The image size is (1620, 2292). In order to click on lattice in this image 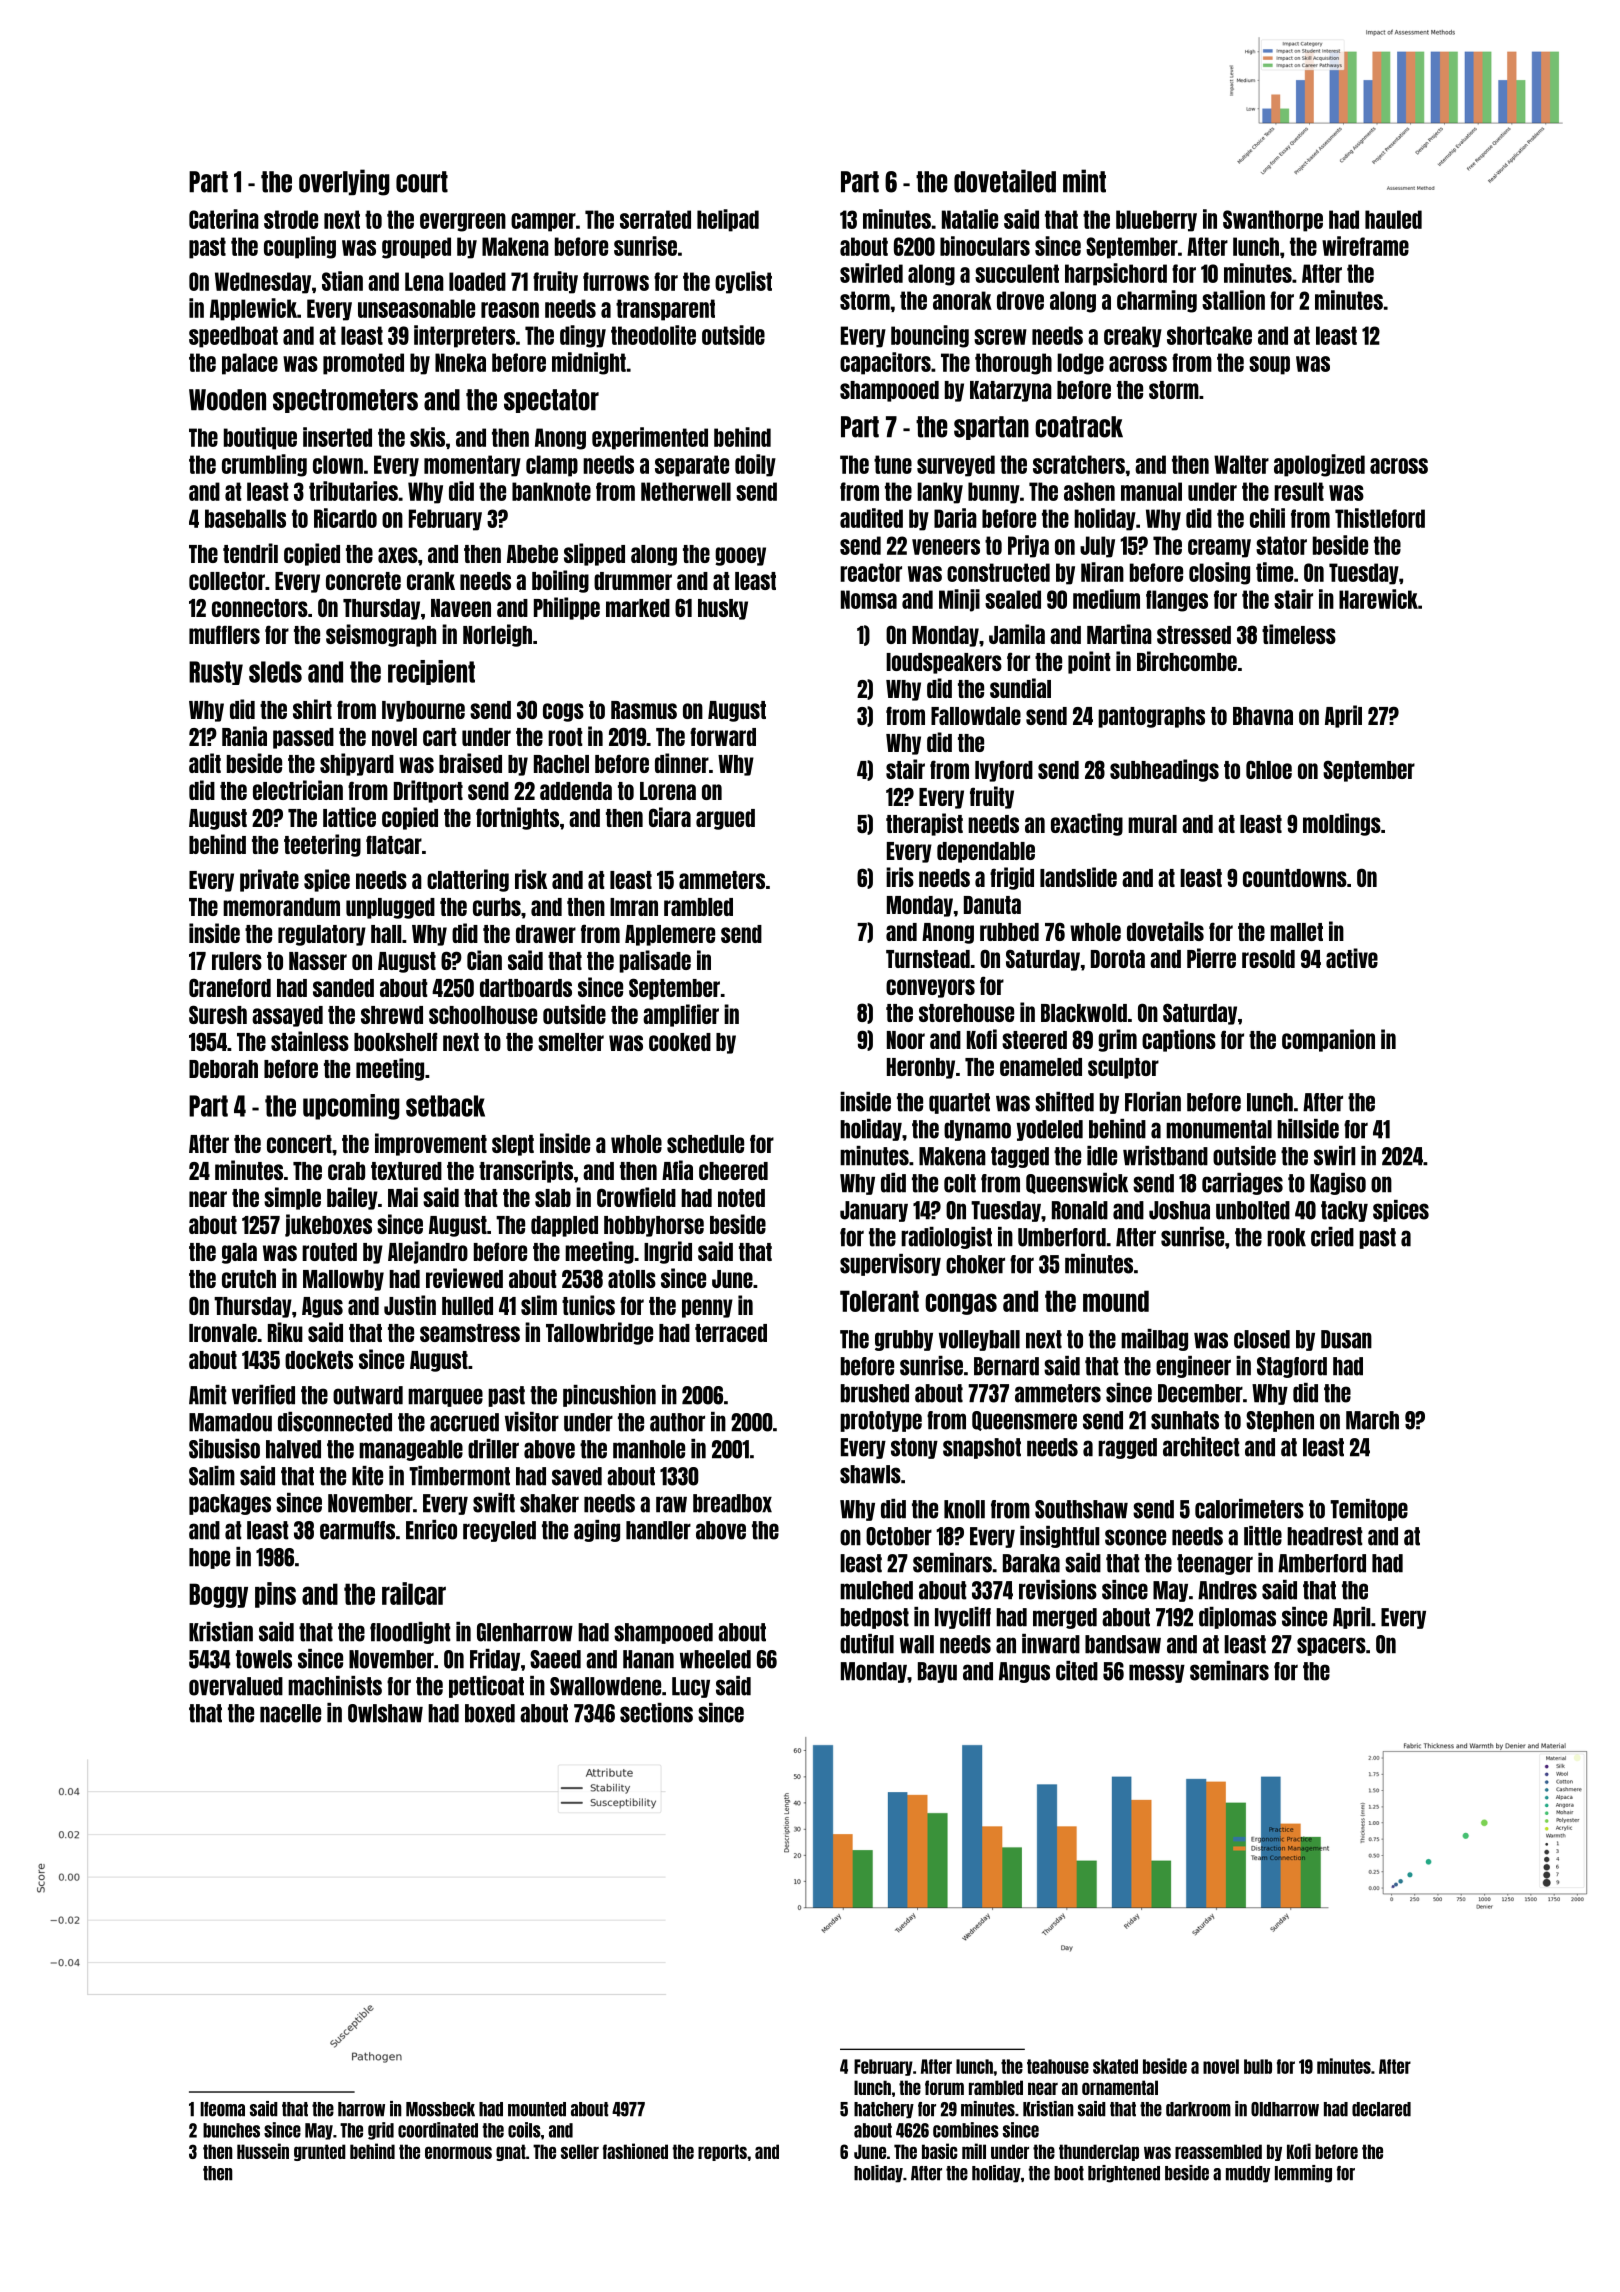, I will do `click(349, 817)`.
